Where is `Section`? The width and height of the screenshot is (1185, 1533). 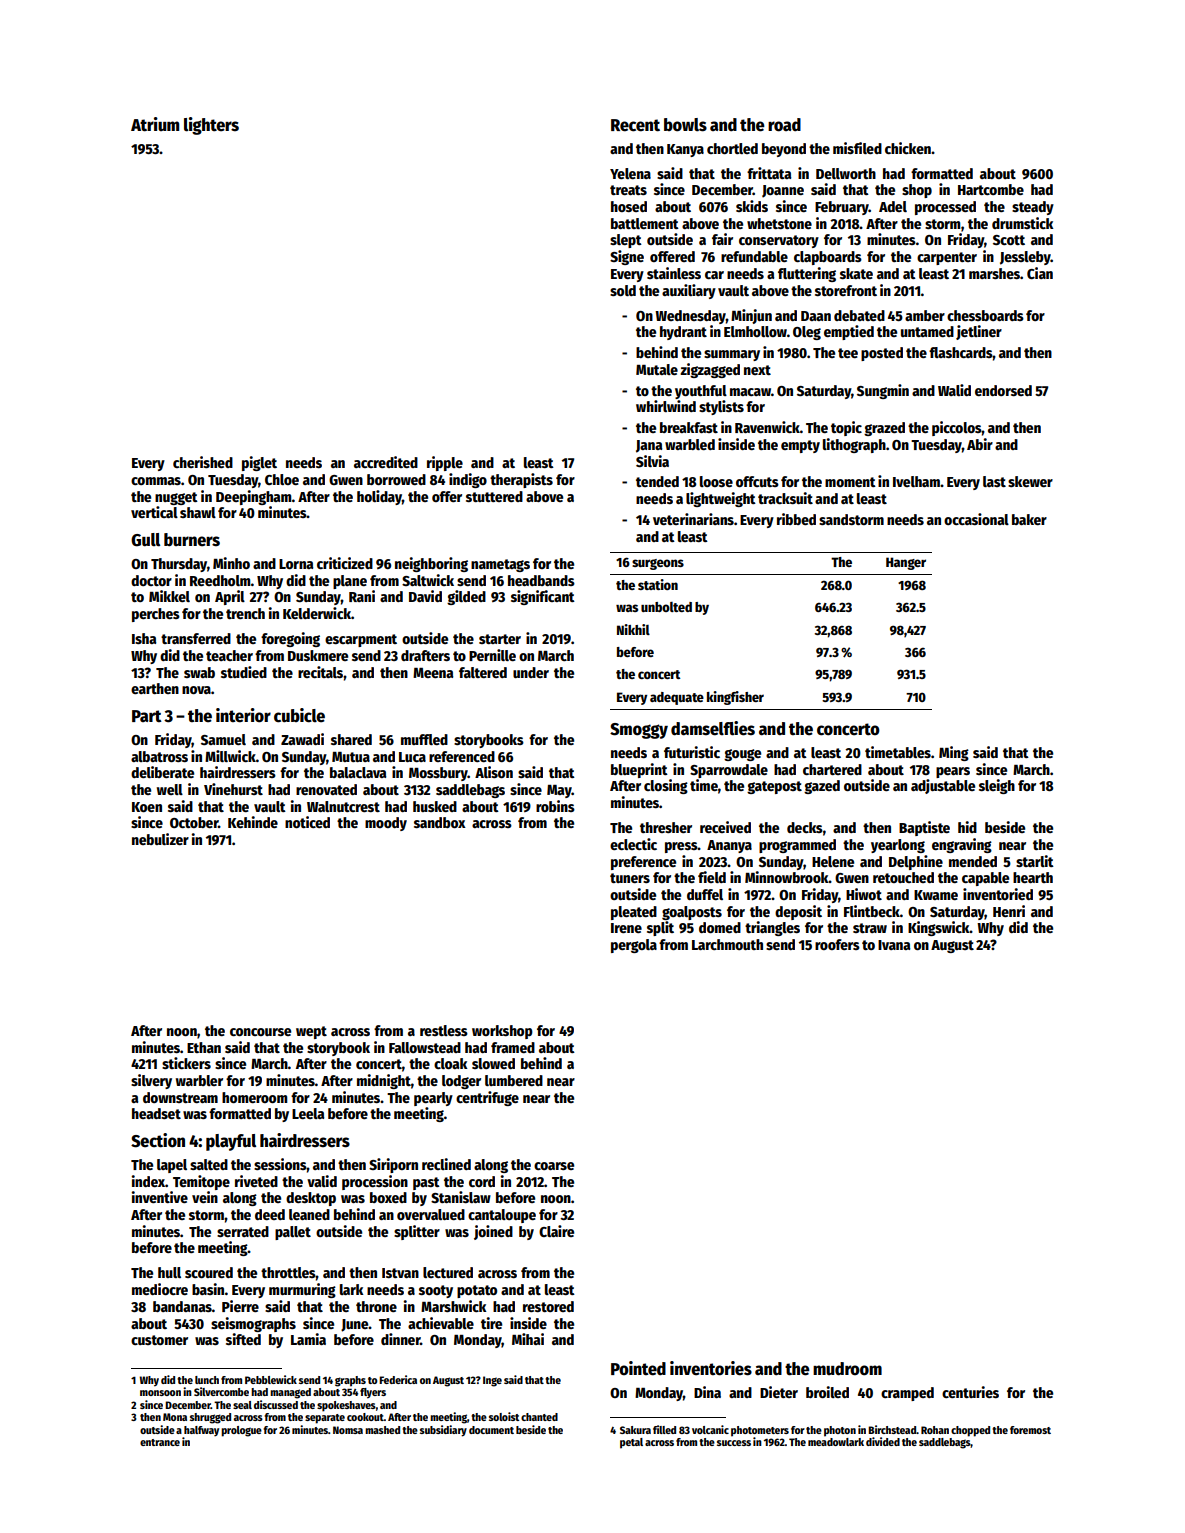
Section is located at coordinates (158, 1140).
